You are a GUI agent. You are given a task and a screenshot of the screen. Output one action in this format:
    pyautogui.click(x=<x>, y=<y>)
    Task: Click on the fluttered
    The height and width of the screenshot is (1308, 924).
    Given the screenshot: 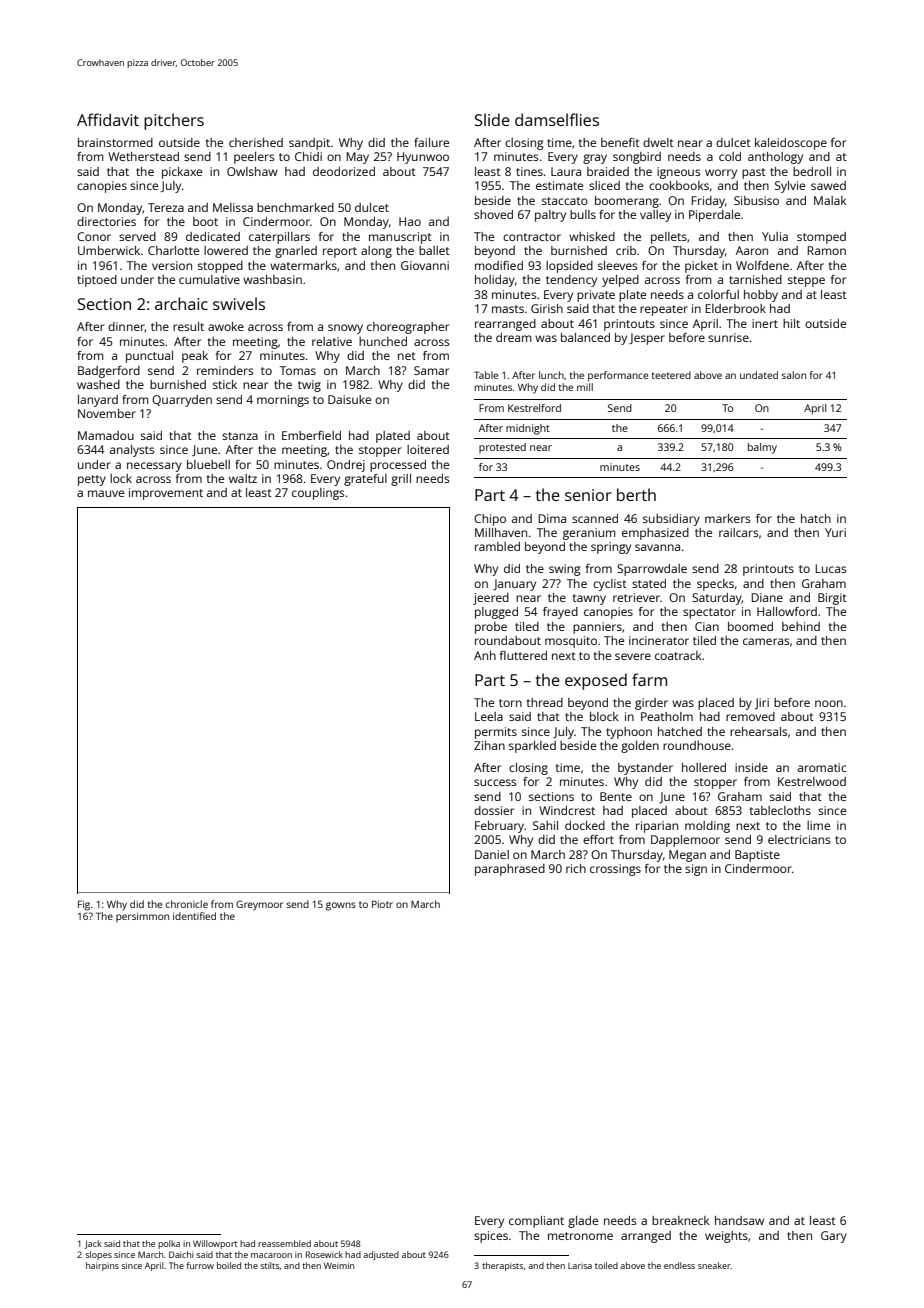 What is the action you would take?
    pyautogui.click(x=523, y=655)
